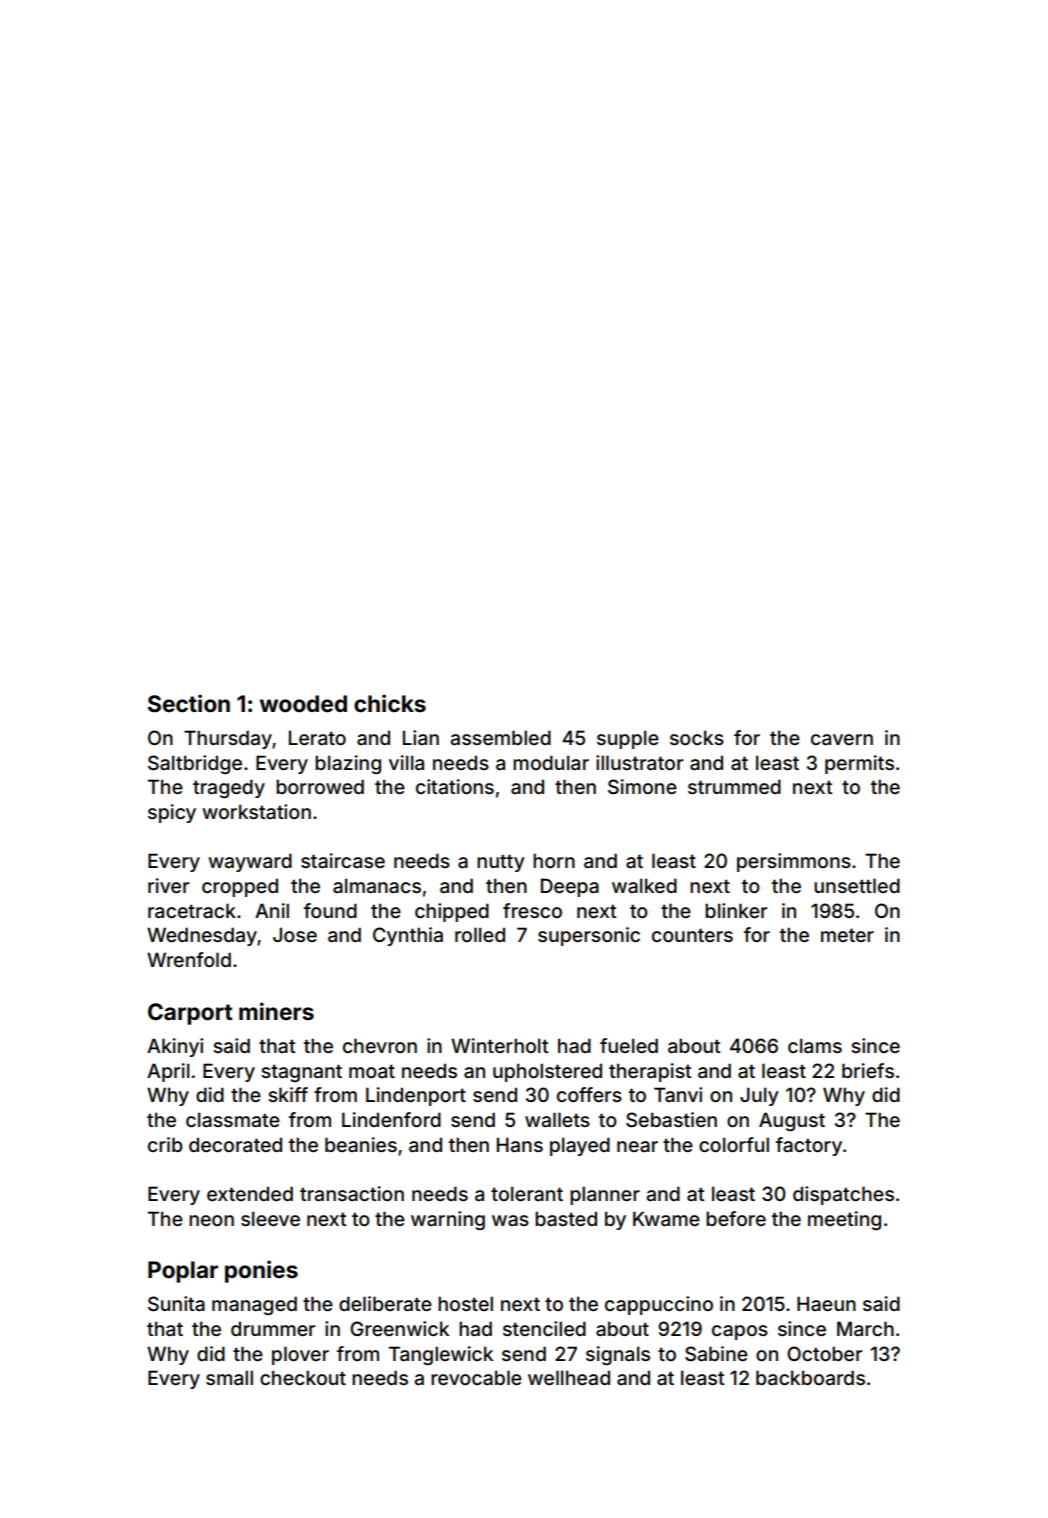  I want to click on revocable, so click(476, 1377).
